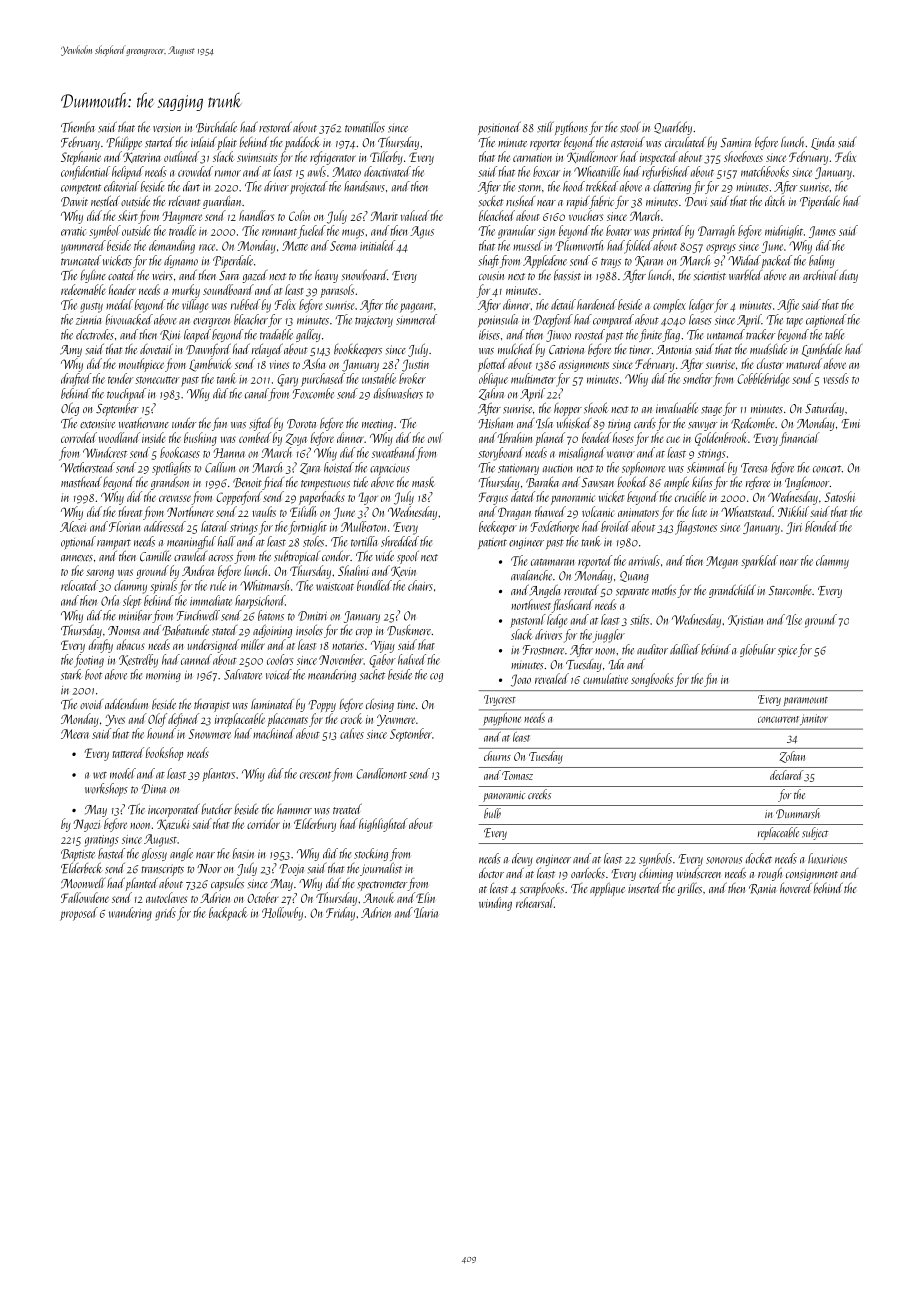  What do you see at coordinates (823, 143) in the document?
I see `Linda` at bounding box center [823, 143].
